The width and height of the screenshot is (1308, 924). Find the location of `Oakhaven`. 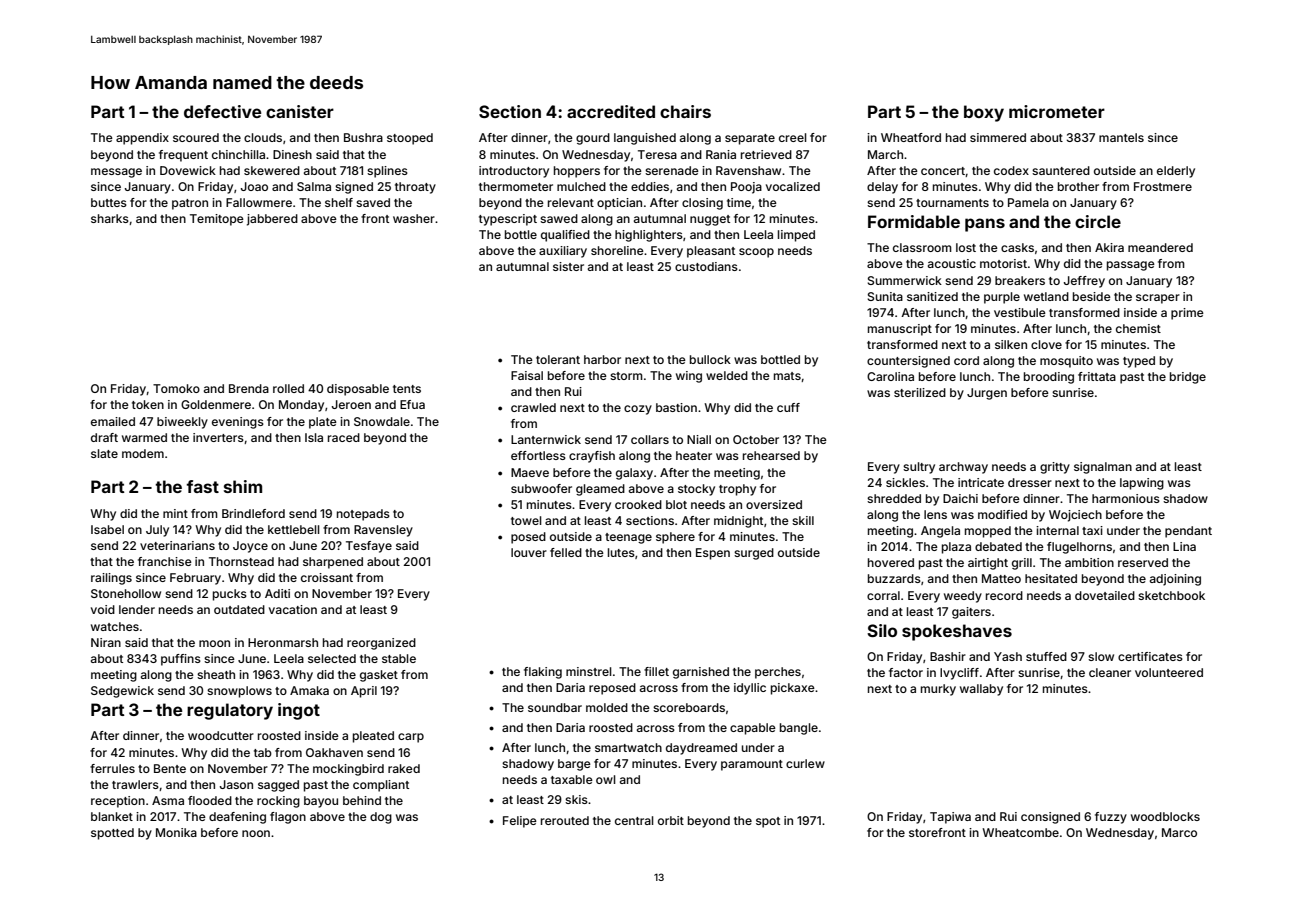

Oakhaven is located at coordinates (334, 752).
